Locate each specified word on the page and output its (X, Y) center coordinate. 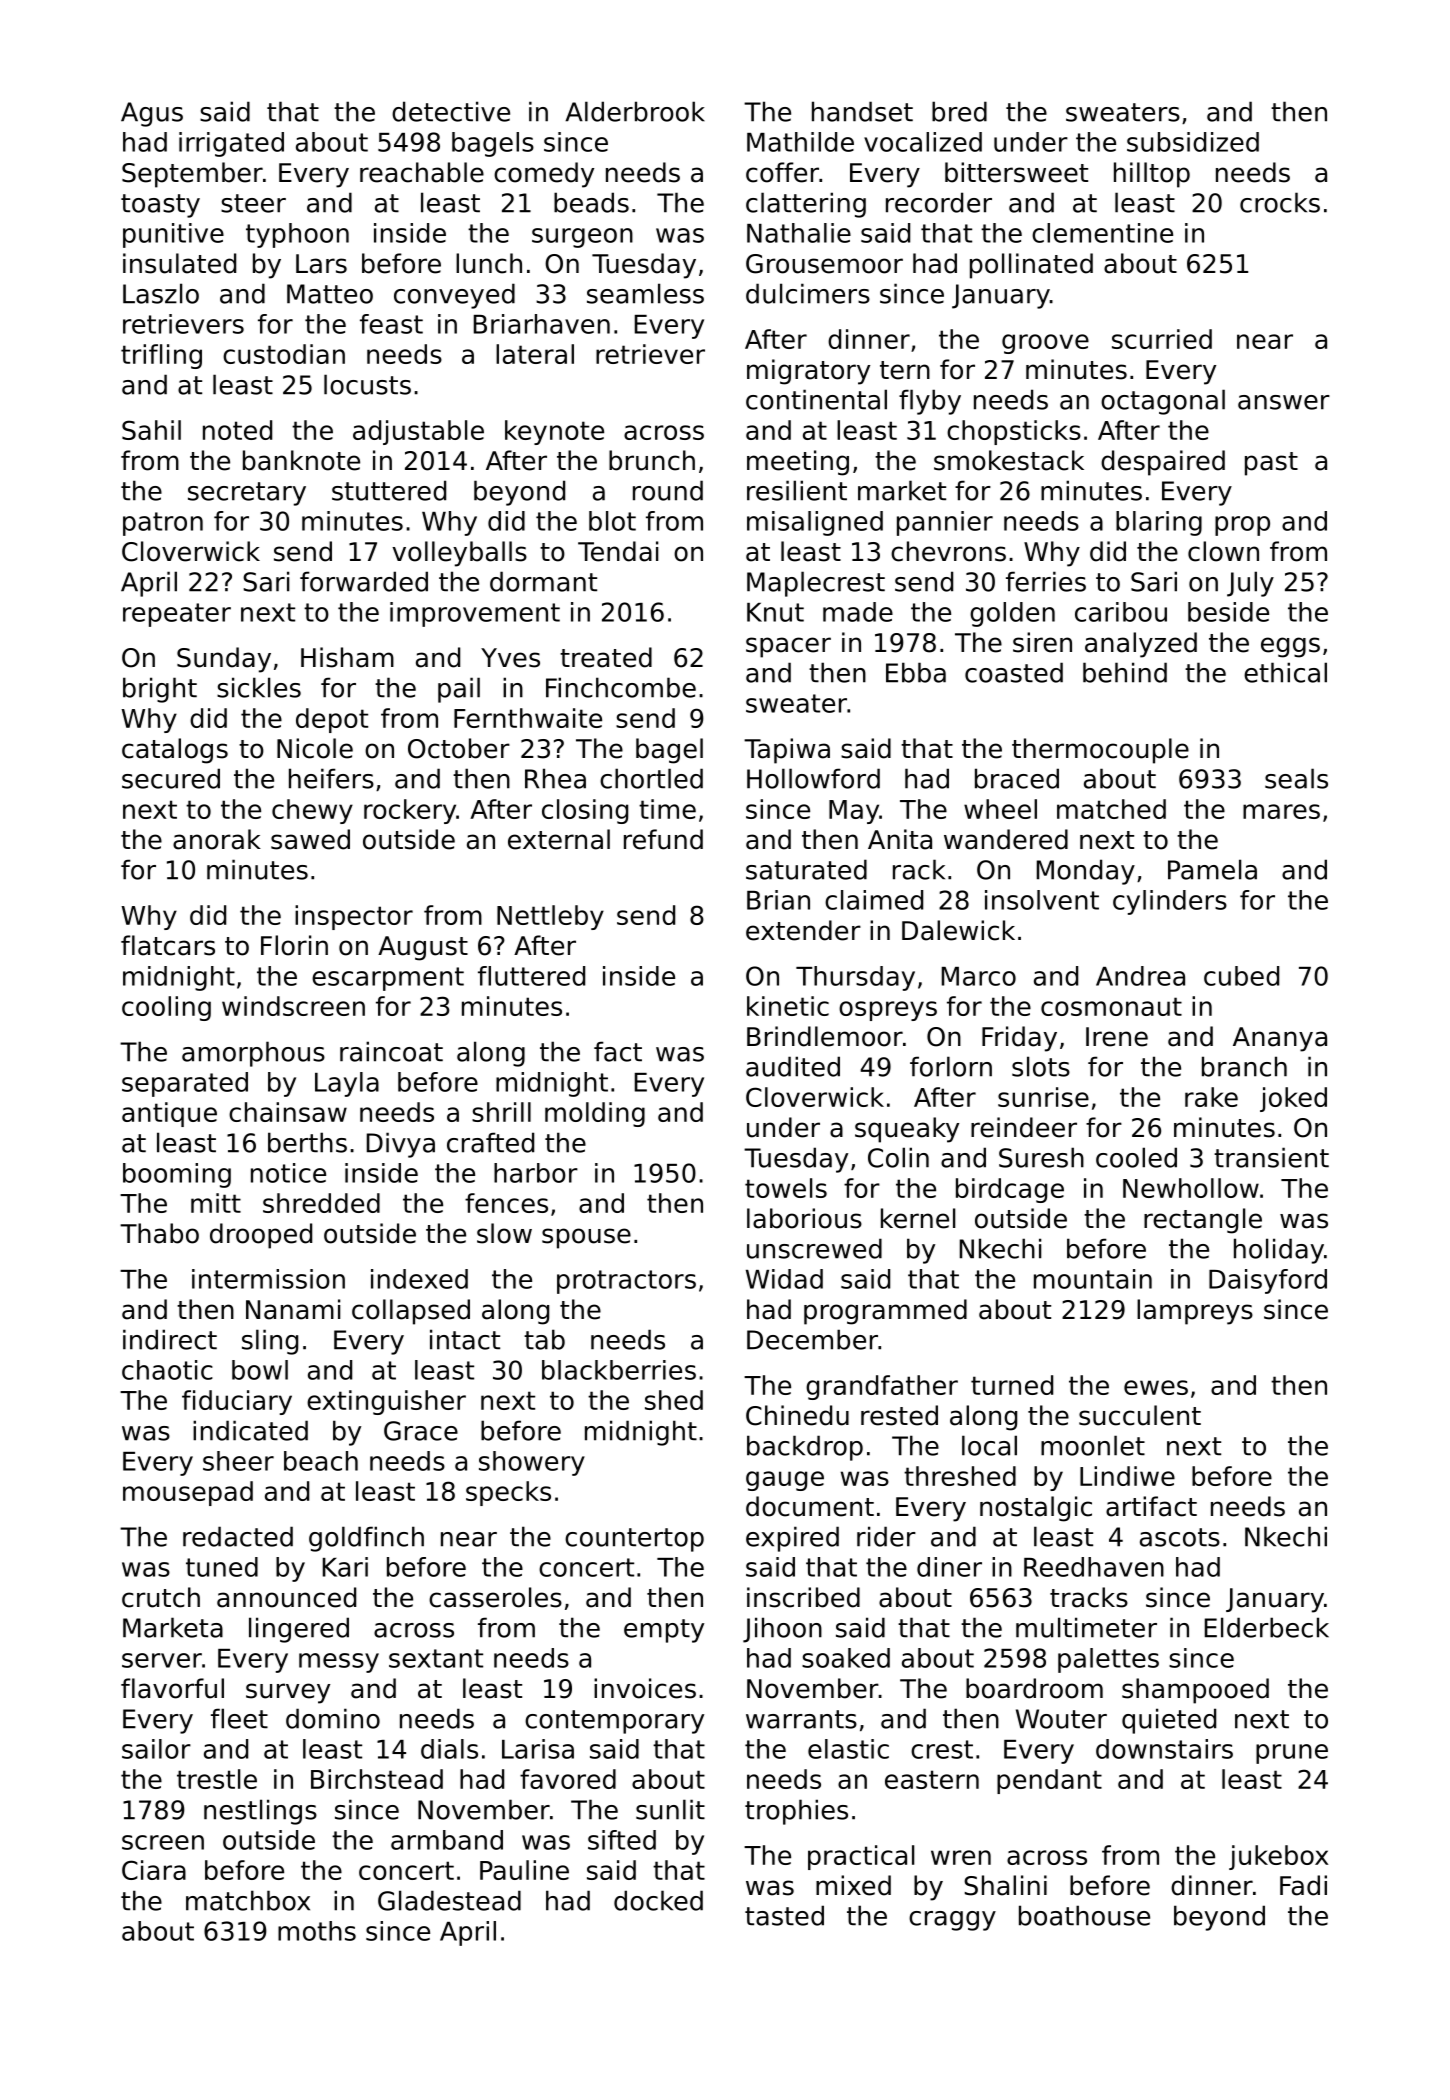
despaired (1163, 463)
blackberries (619, 1370)
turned (1012, 1385)
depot (332, 720)
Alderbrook (635, 111)
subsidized (1193, 142)
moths (317, 1931)
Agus (152, 114)
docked (658, 1900)
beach (321, 1461)
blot (612, 521)
